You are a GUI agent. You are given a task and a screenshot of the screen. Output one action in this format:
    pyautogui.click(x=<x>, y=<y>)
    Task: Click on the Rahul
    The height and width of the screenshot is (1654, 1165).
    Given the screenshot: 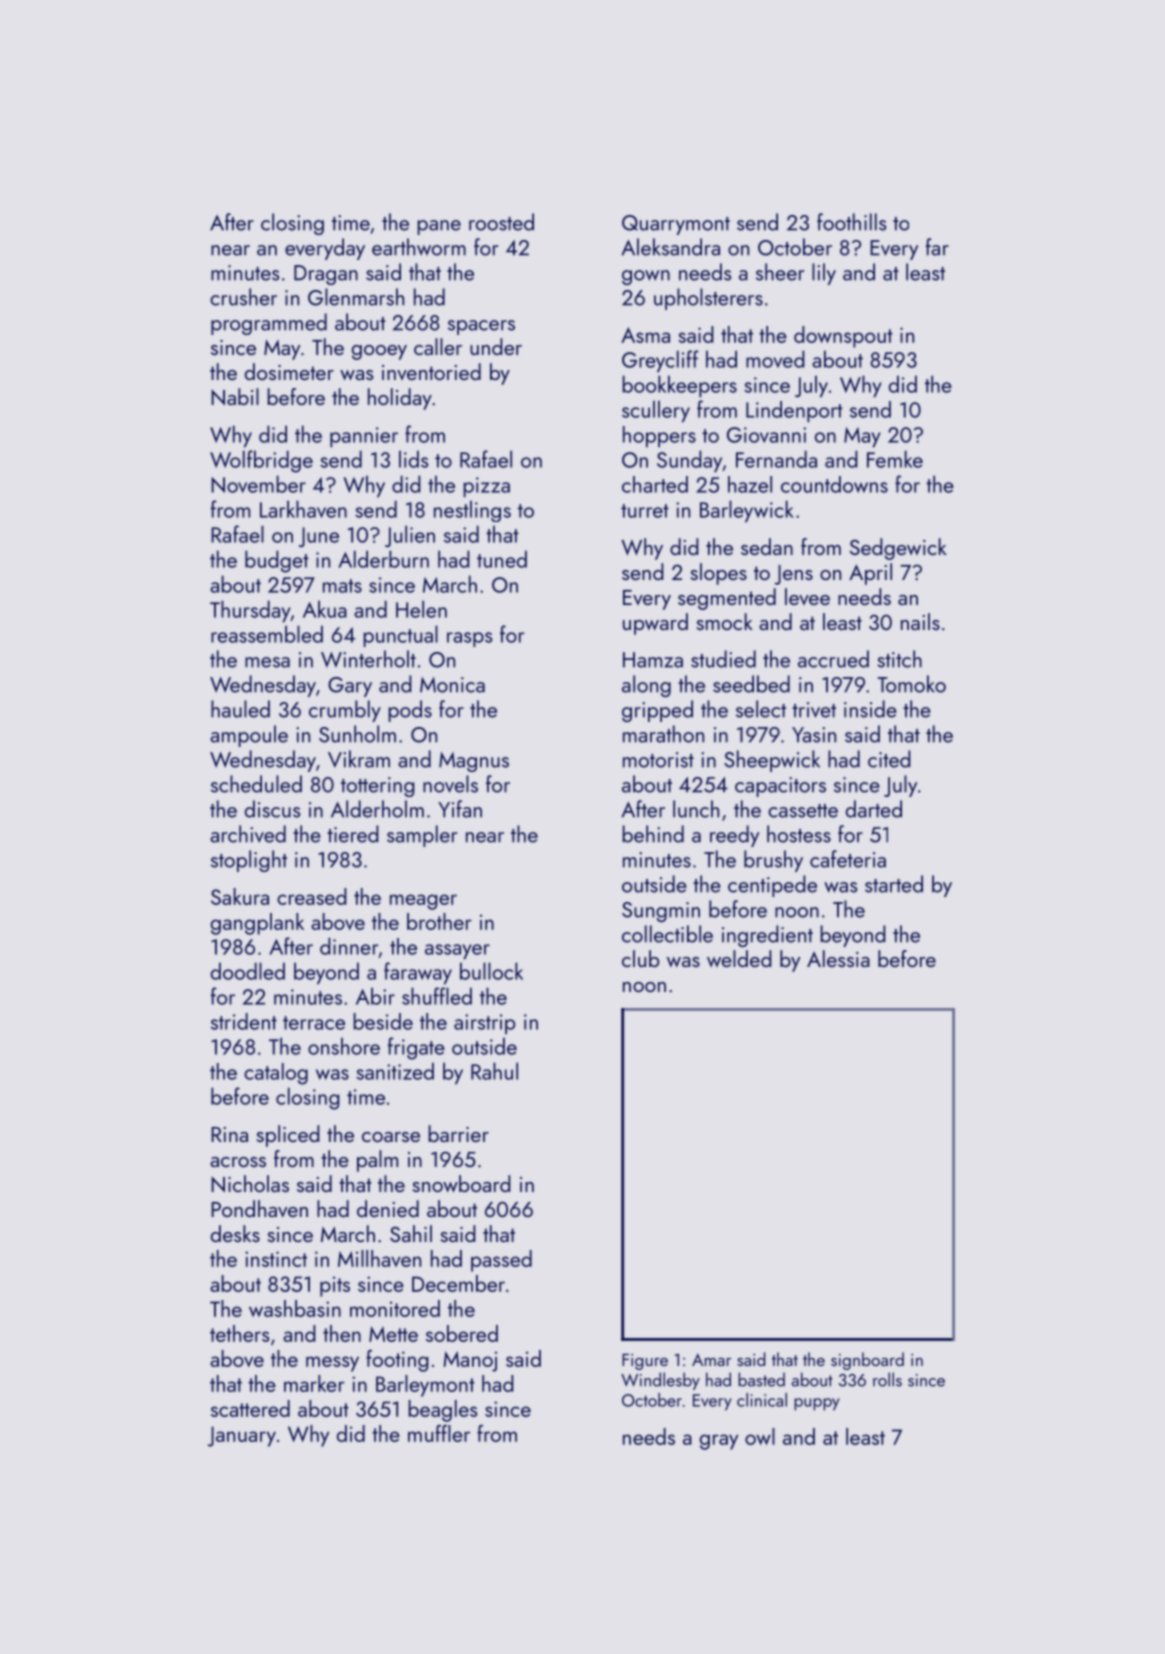 What is the action you would take?
    pyautogui.click(x=494, y=1071)
